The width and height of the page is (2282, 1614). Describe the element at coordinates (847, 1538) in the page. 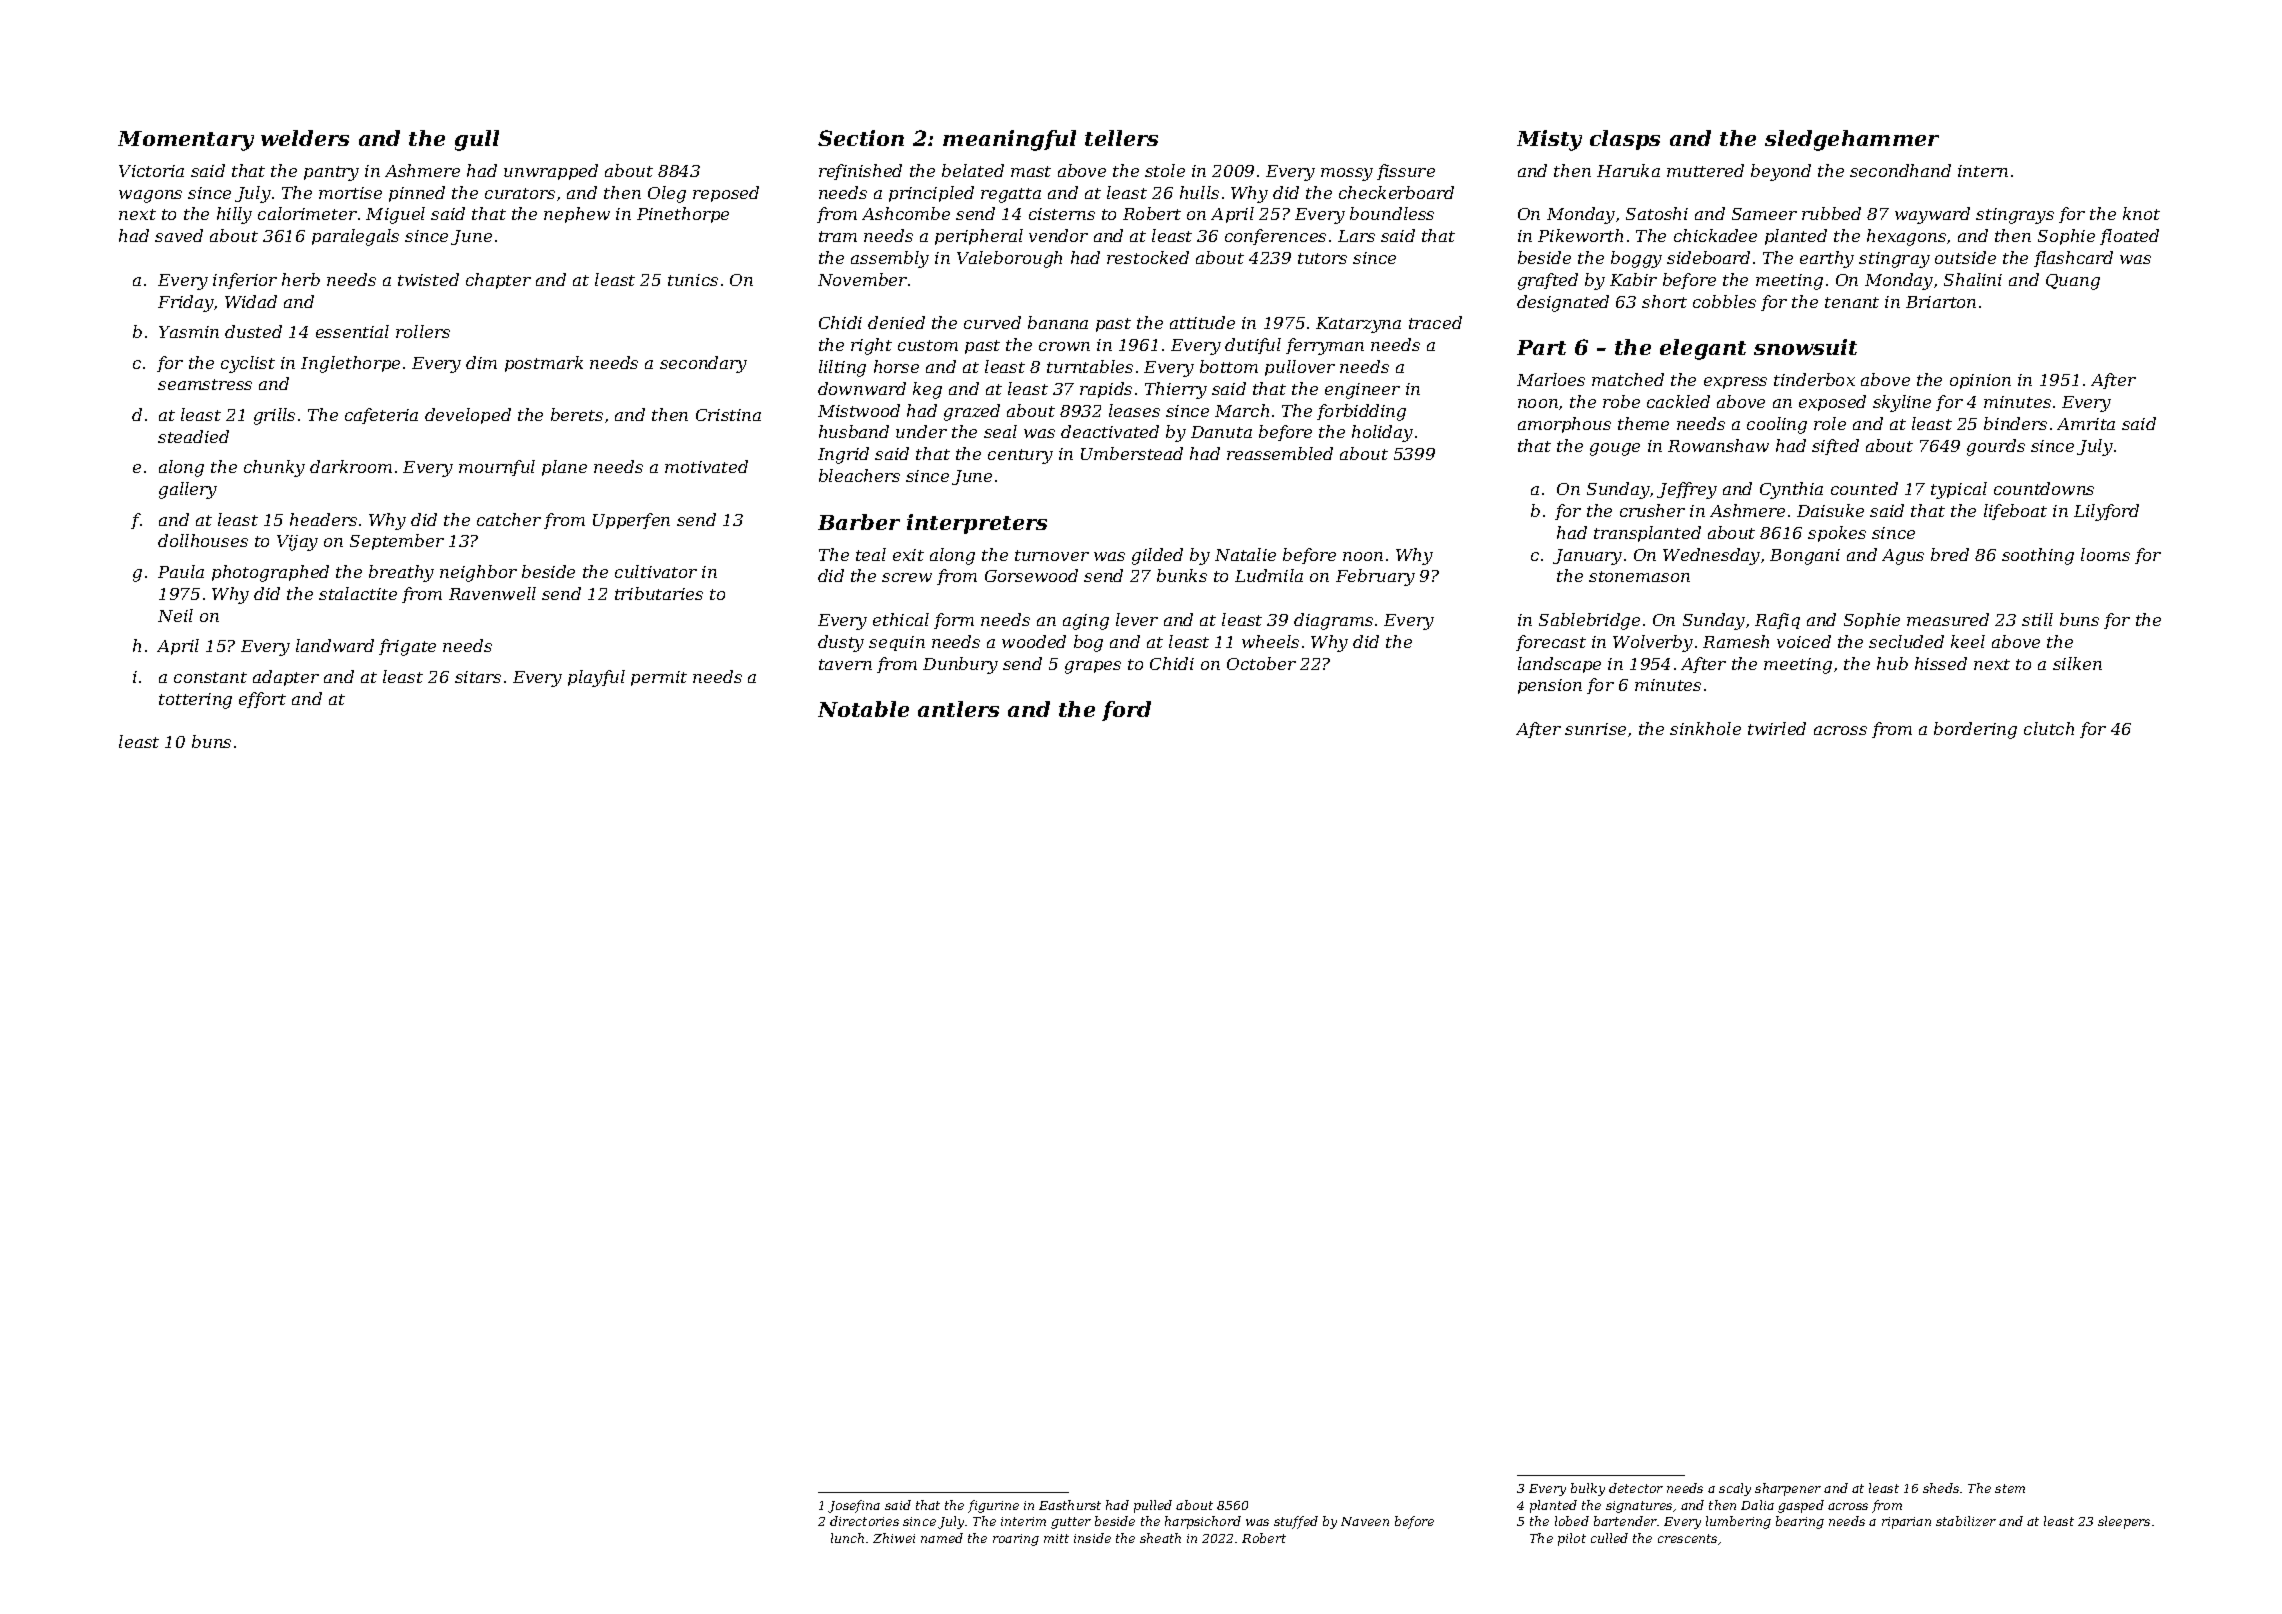

I see `lunch` at that location.
